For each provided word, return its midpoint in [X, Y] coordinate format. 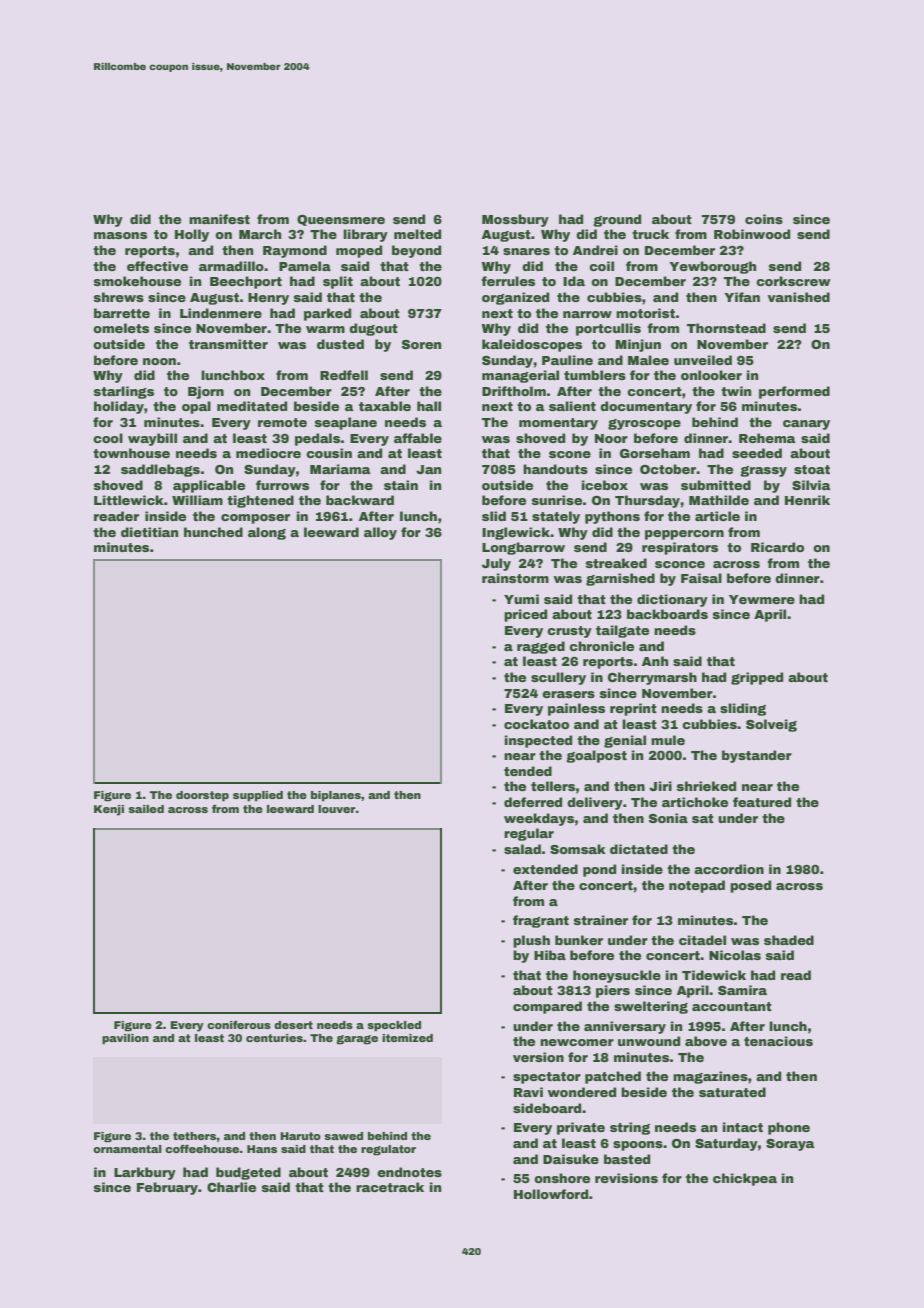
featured [762, 802]
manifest [219, 219]
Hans [262, 1149]
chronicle [601, 646]
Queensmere [341, 220]
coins [764, 219]
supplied [258, 796]
